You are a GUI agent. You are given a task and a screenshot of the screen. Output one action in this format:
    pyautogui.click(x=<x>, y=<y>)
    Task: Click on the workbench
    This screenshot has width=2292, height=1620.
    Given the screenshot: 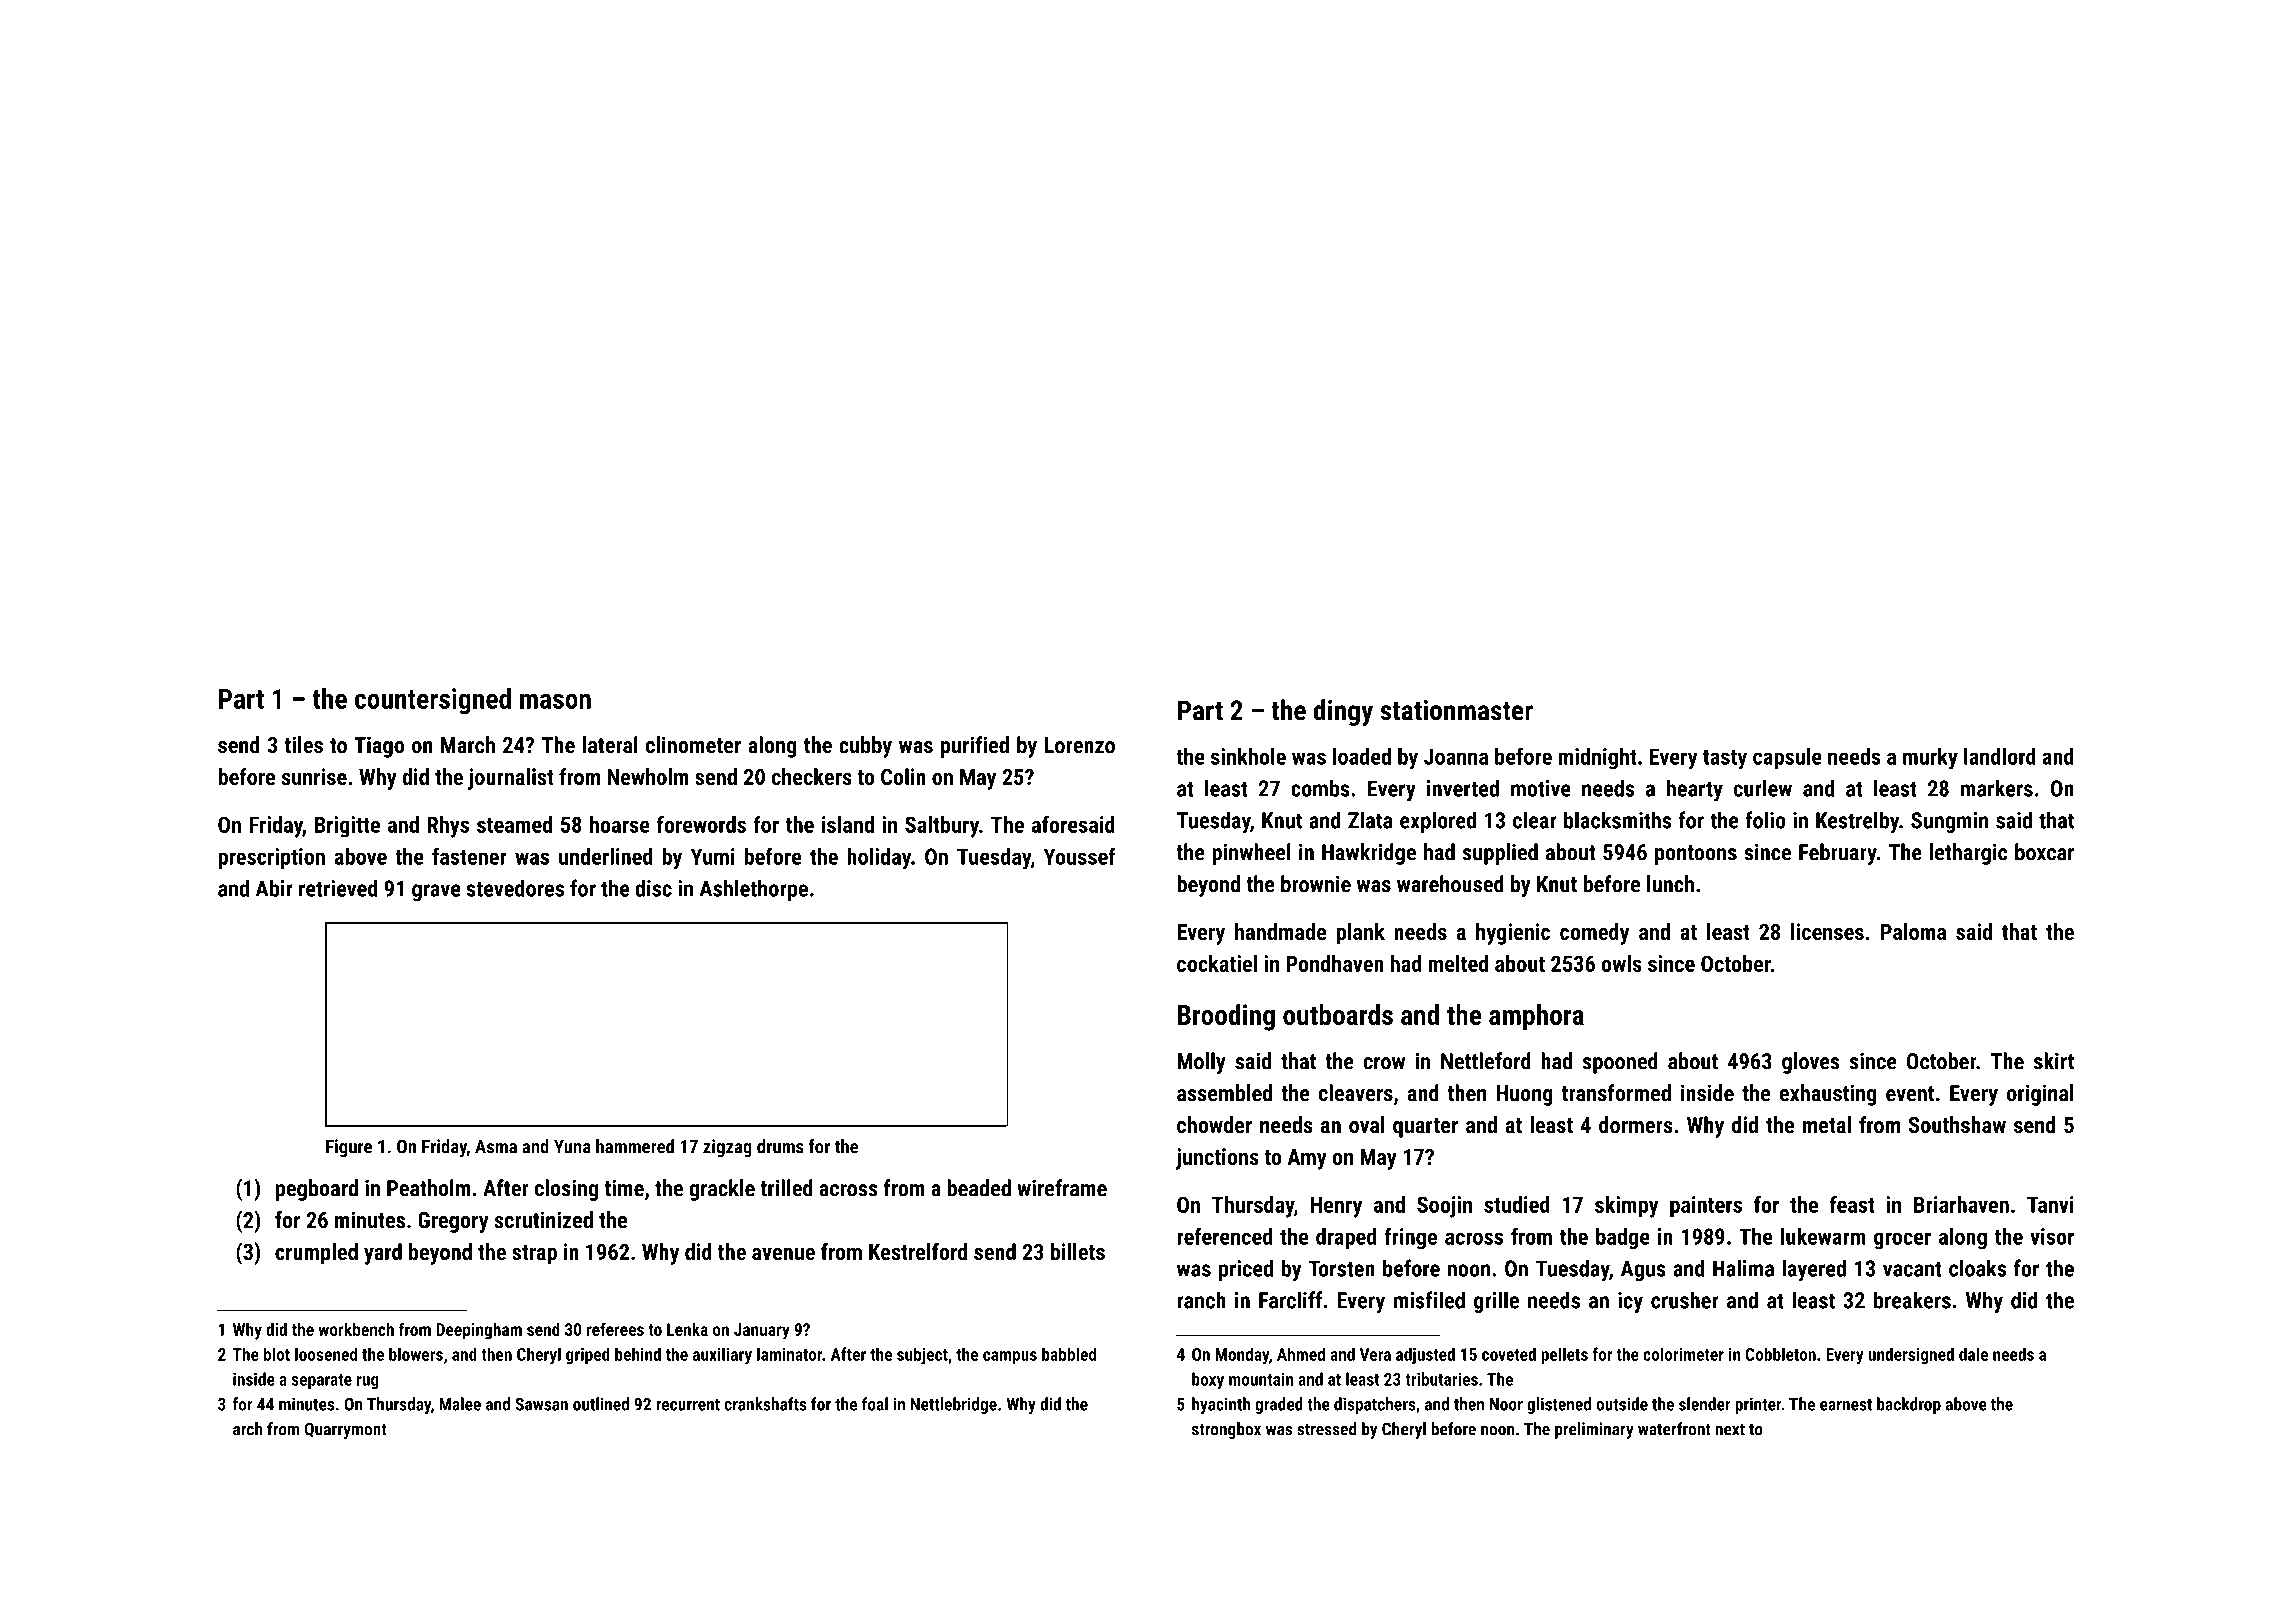 What is the action you would take?
    pyautogui.click(x=356, y=1329)
